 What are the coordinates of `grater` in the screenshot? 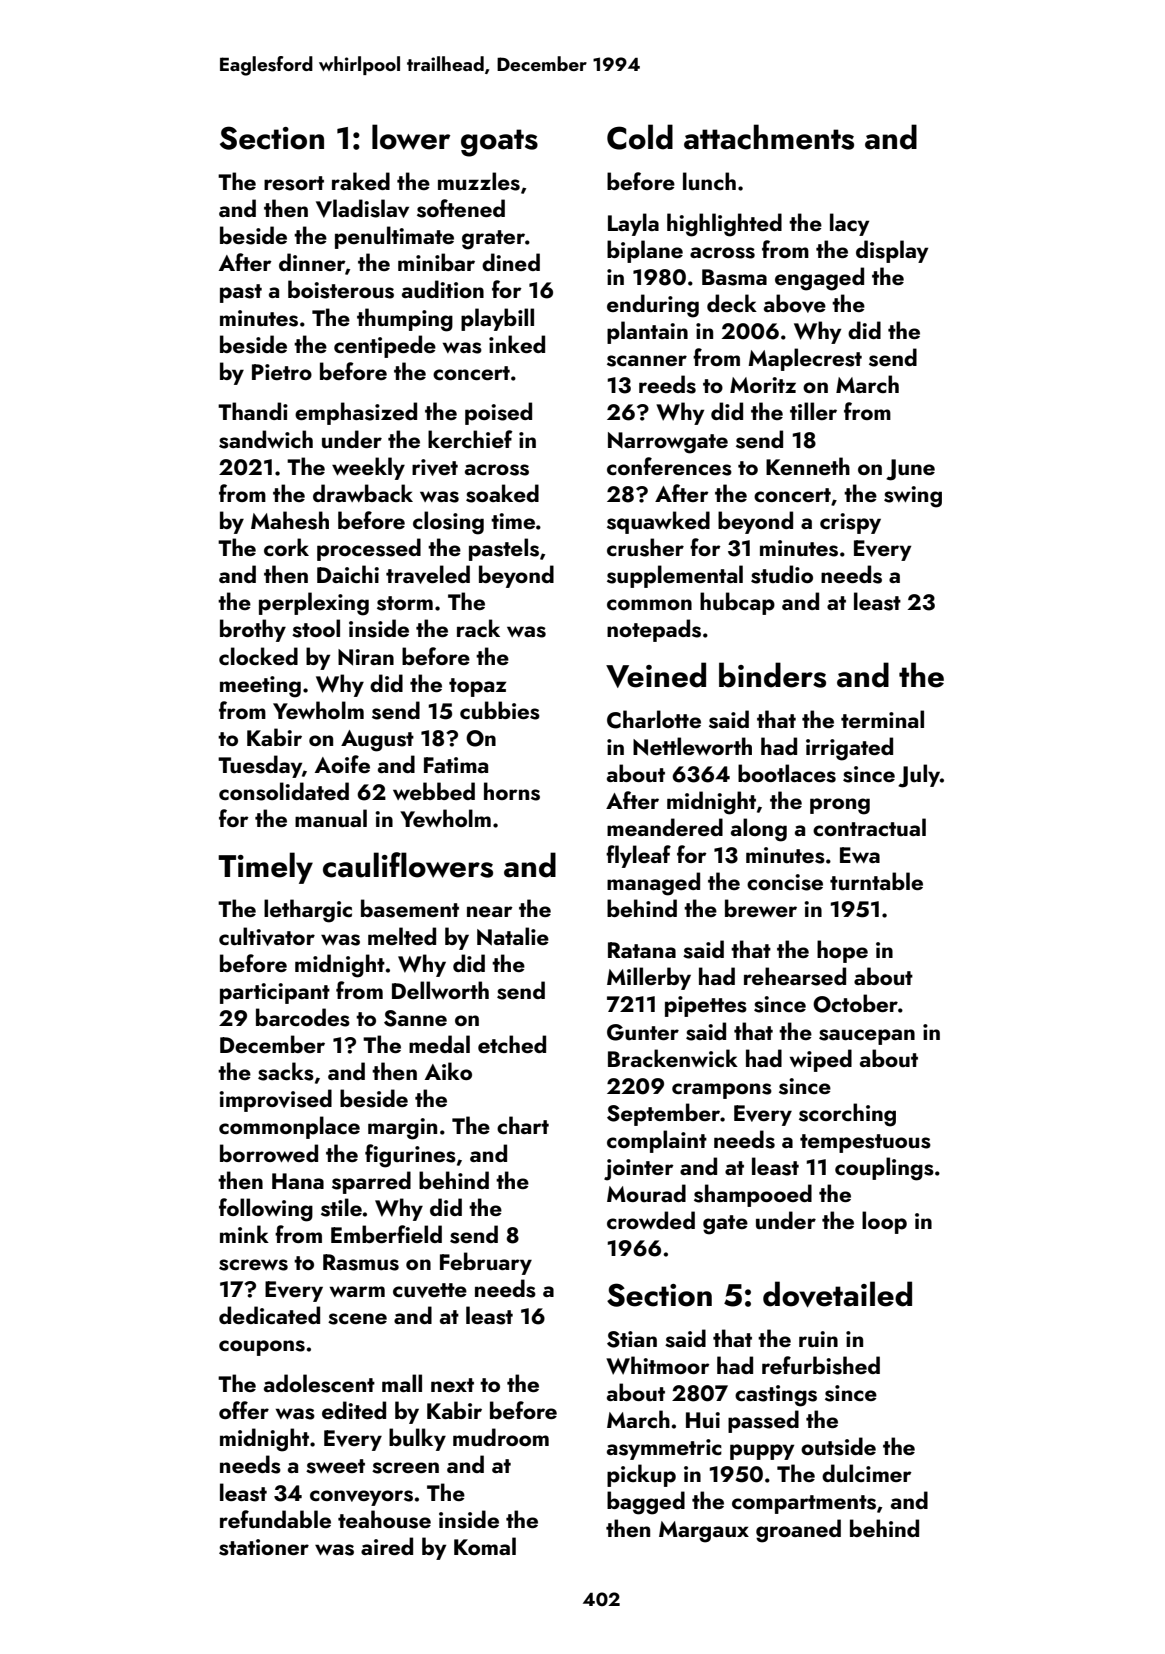 It's located at (493, 240).
